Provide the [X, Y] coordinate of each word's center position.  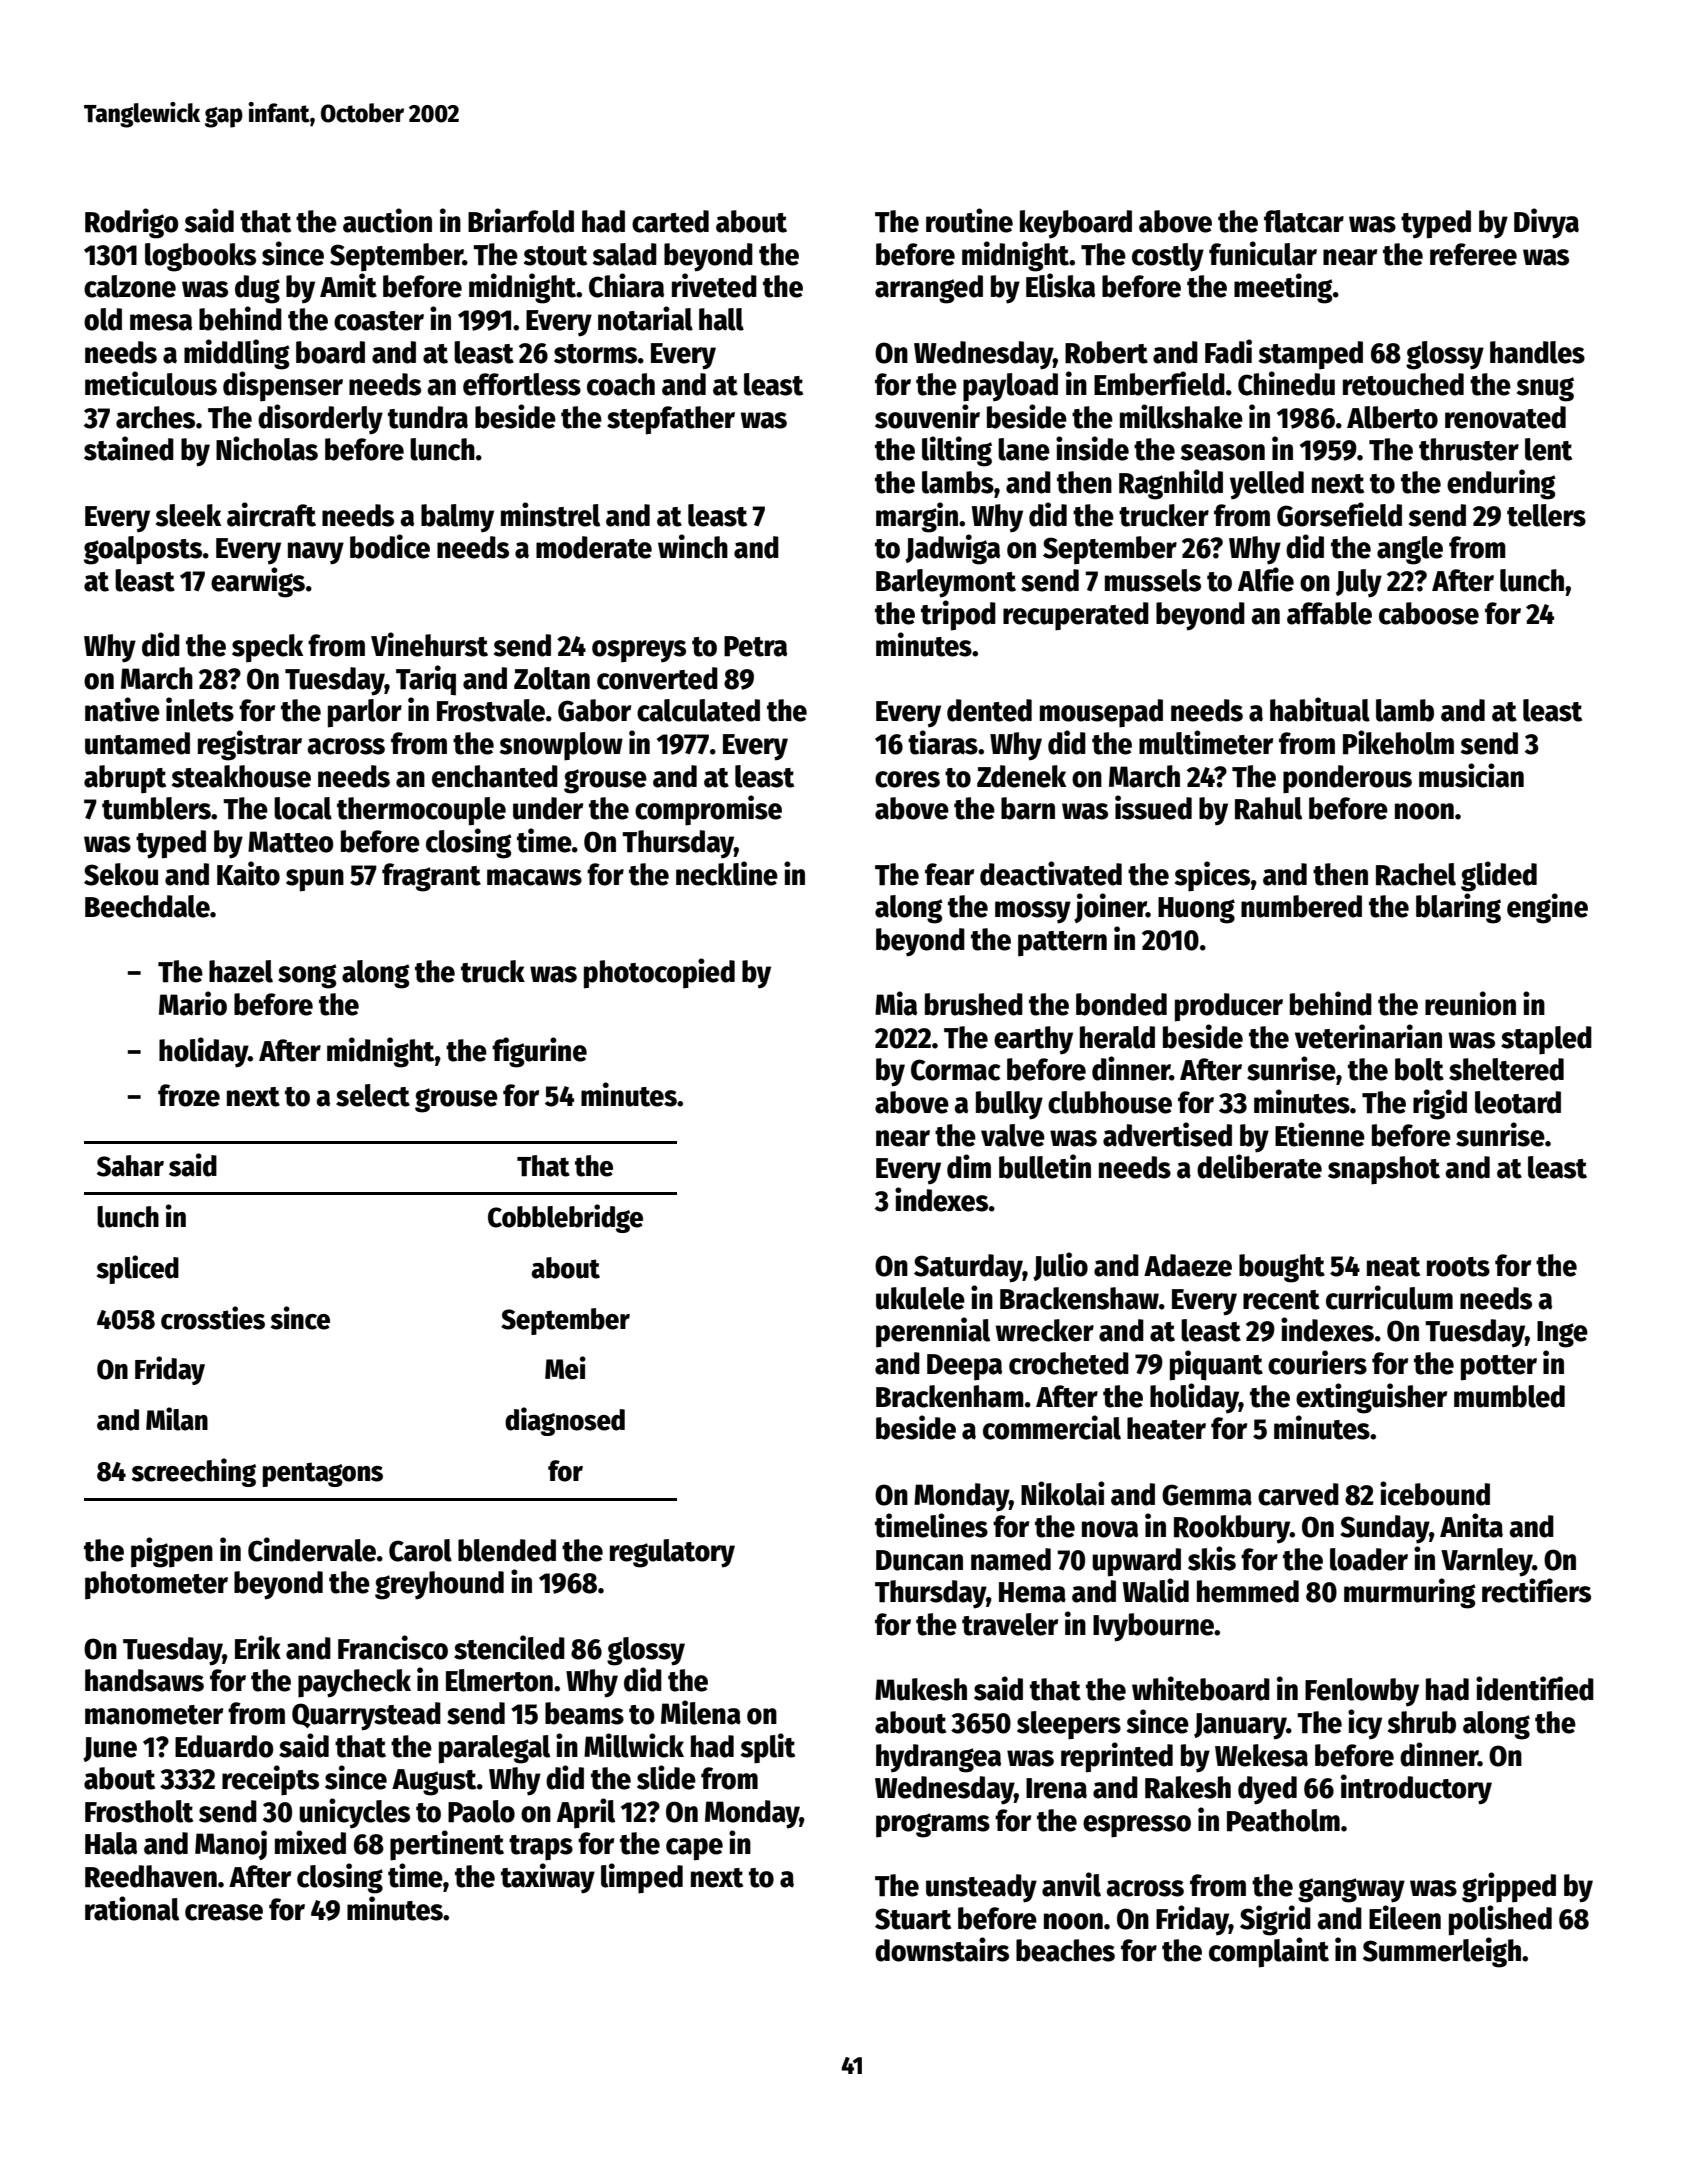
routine [969, 220]
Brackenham [950, 1396]
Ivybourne [1153, 1627]
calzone [130, 286]
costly [1168, 257]
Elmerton [499, 1680]
